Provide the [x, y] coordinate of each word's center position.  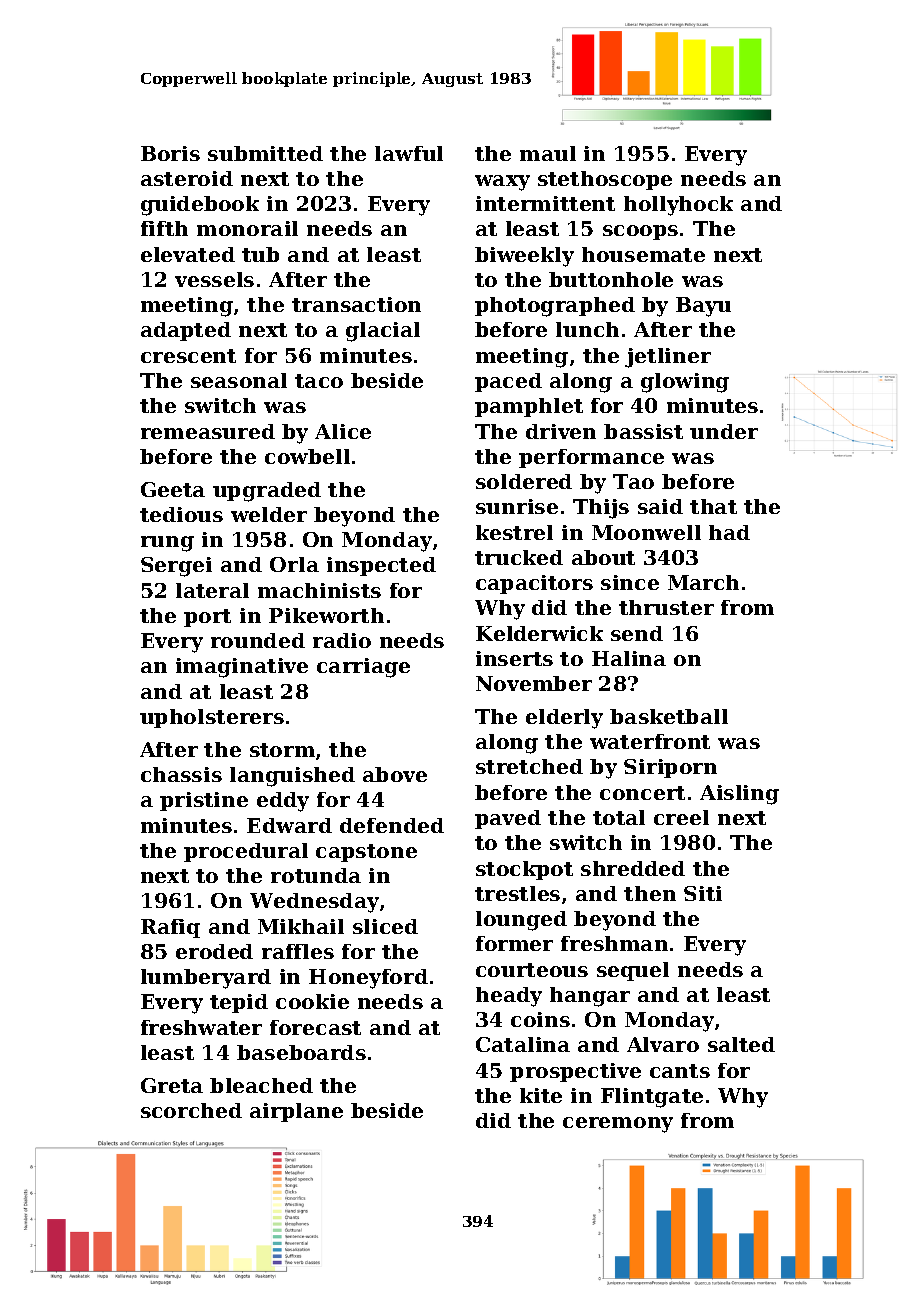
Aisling [739, 795]
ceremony [618, 1125]
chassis [181, 774]
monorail [247, 228]
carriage [363, 668]
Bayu [703, 307]
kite [541, 1095]
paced [508, 382]
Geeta [173, 489]
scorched [191, 1110]
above [395, 774]
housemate [643, 254]
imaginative [242, 668]
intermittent [545, 203]
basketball [669, 716]
